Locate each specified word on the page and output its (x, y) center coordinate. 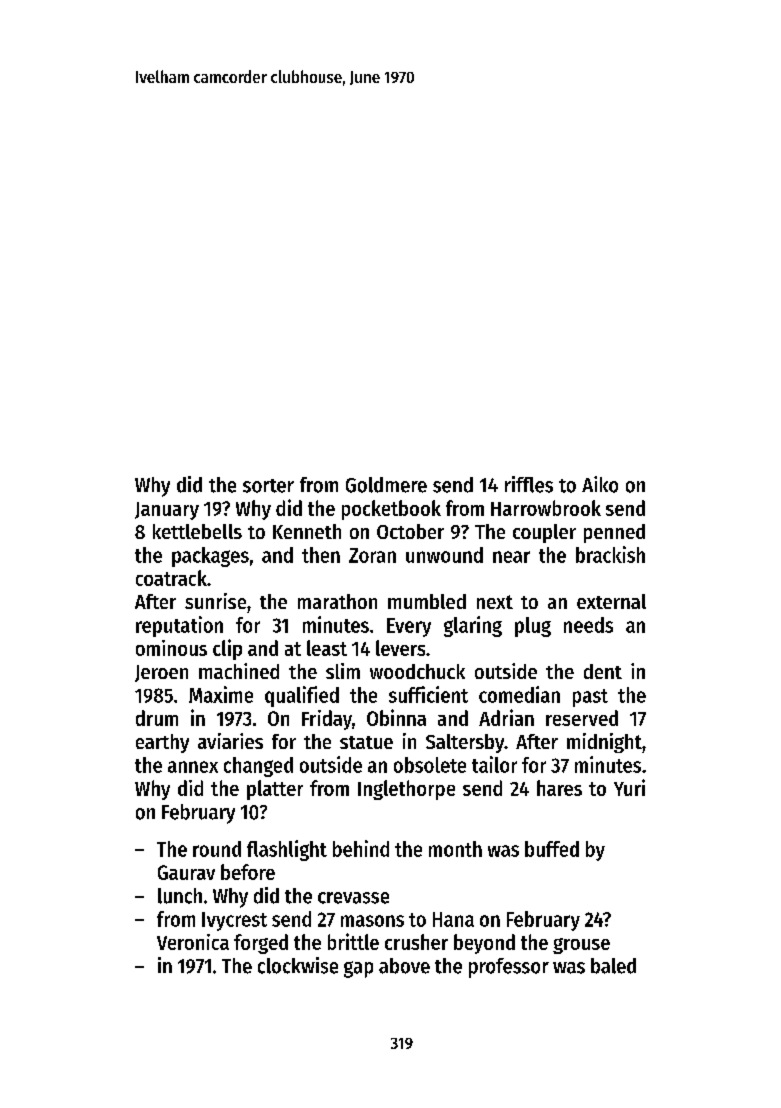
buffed (552, 849)
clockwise (298, 965)
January (167, 511)
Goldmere (386, 485)
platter (275, 790)
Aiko (600, 484)
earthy (162, 743)
